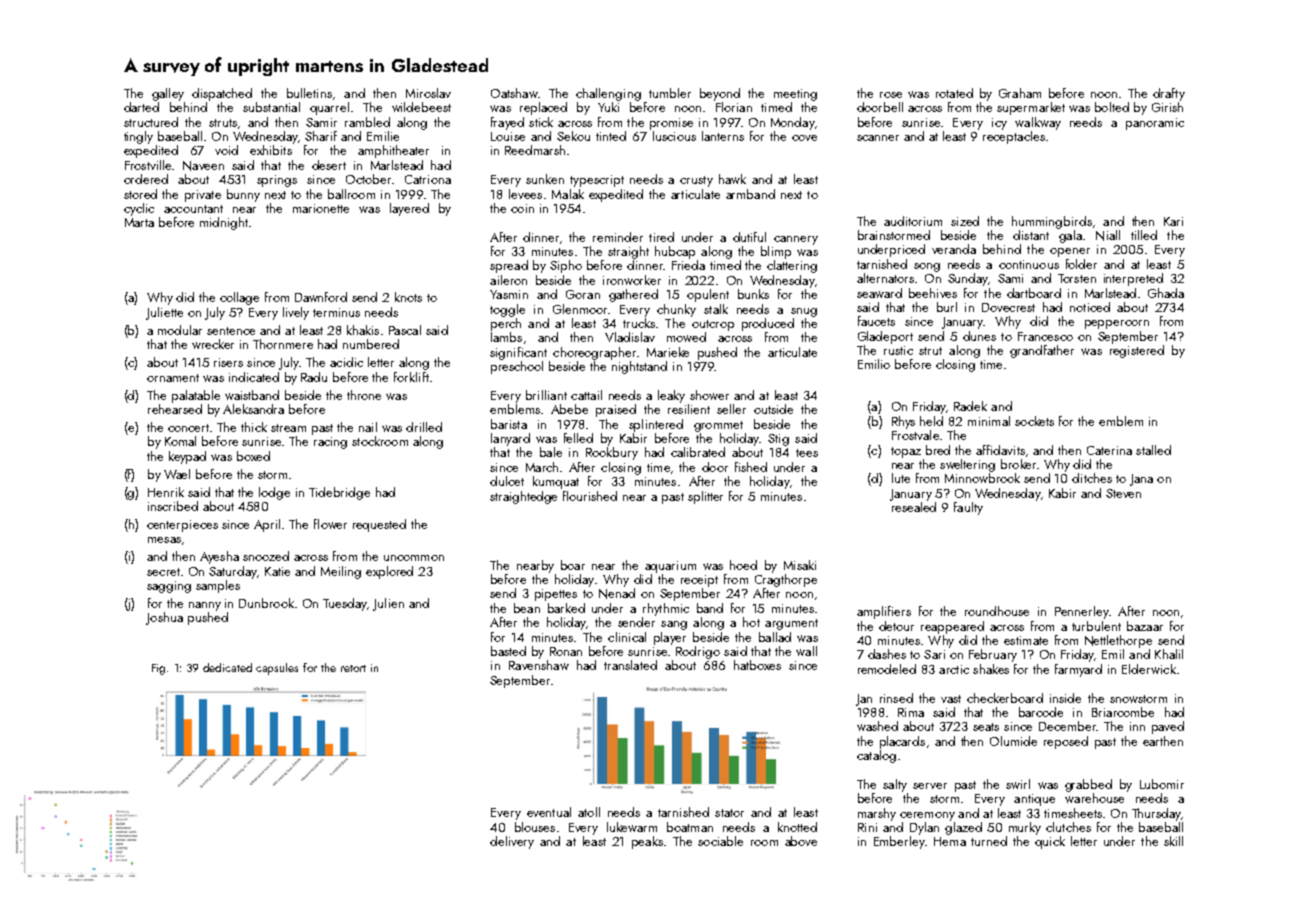 This screenshot has height=924, width=1308. What do you see at coordinates (139, 222) in the screenshot?
I see `Marta` at bounding box center [139, 222].
